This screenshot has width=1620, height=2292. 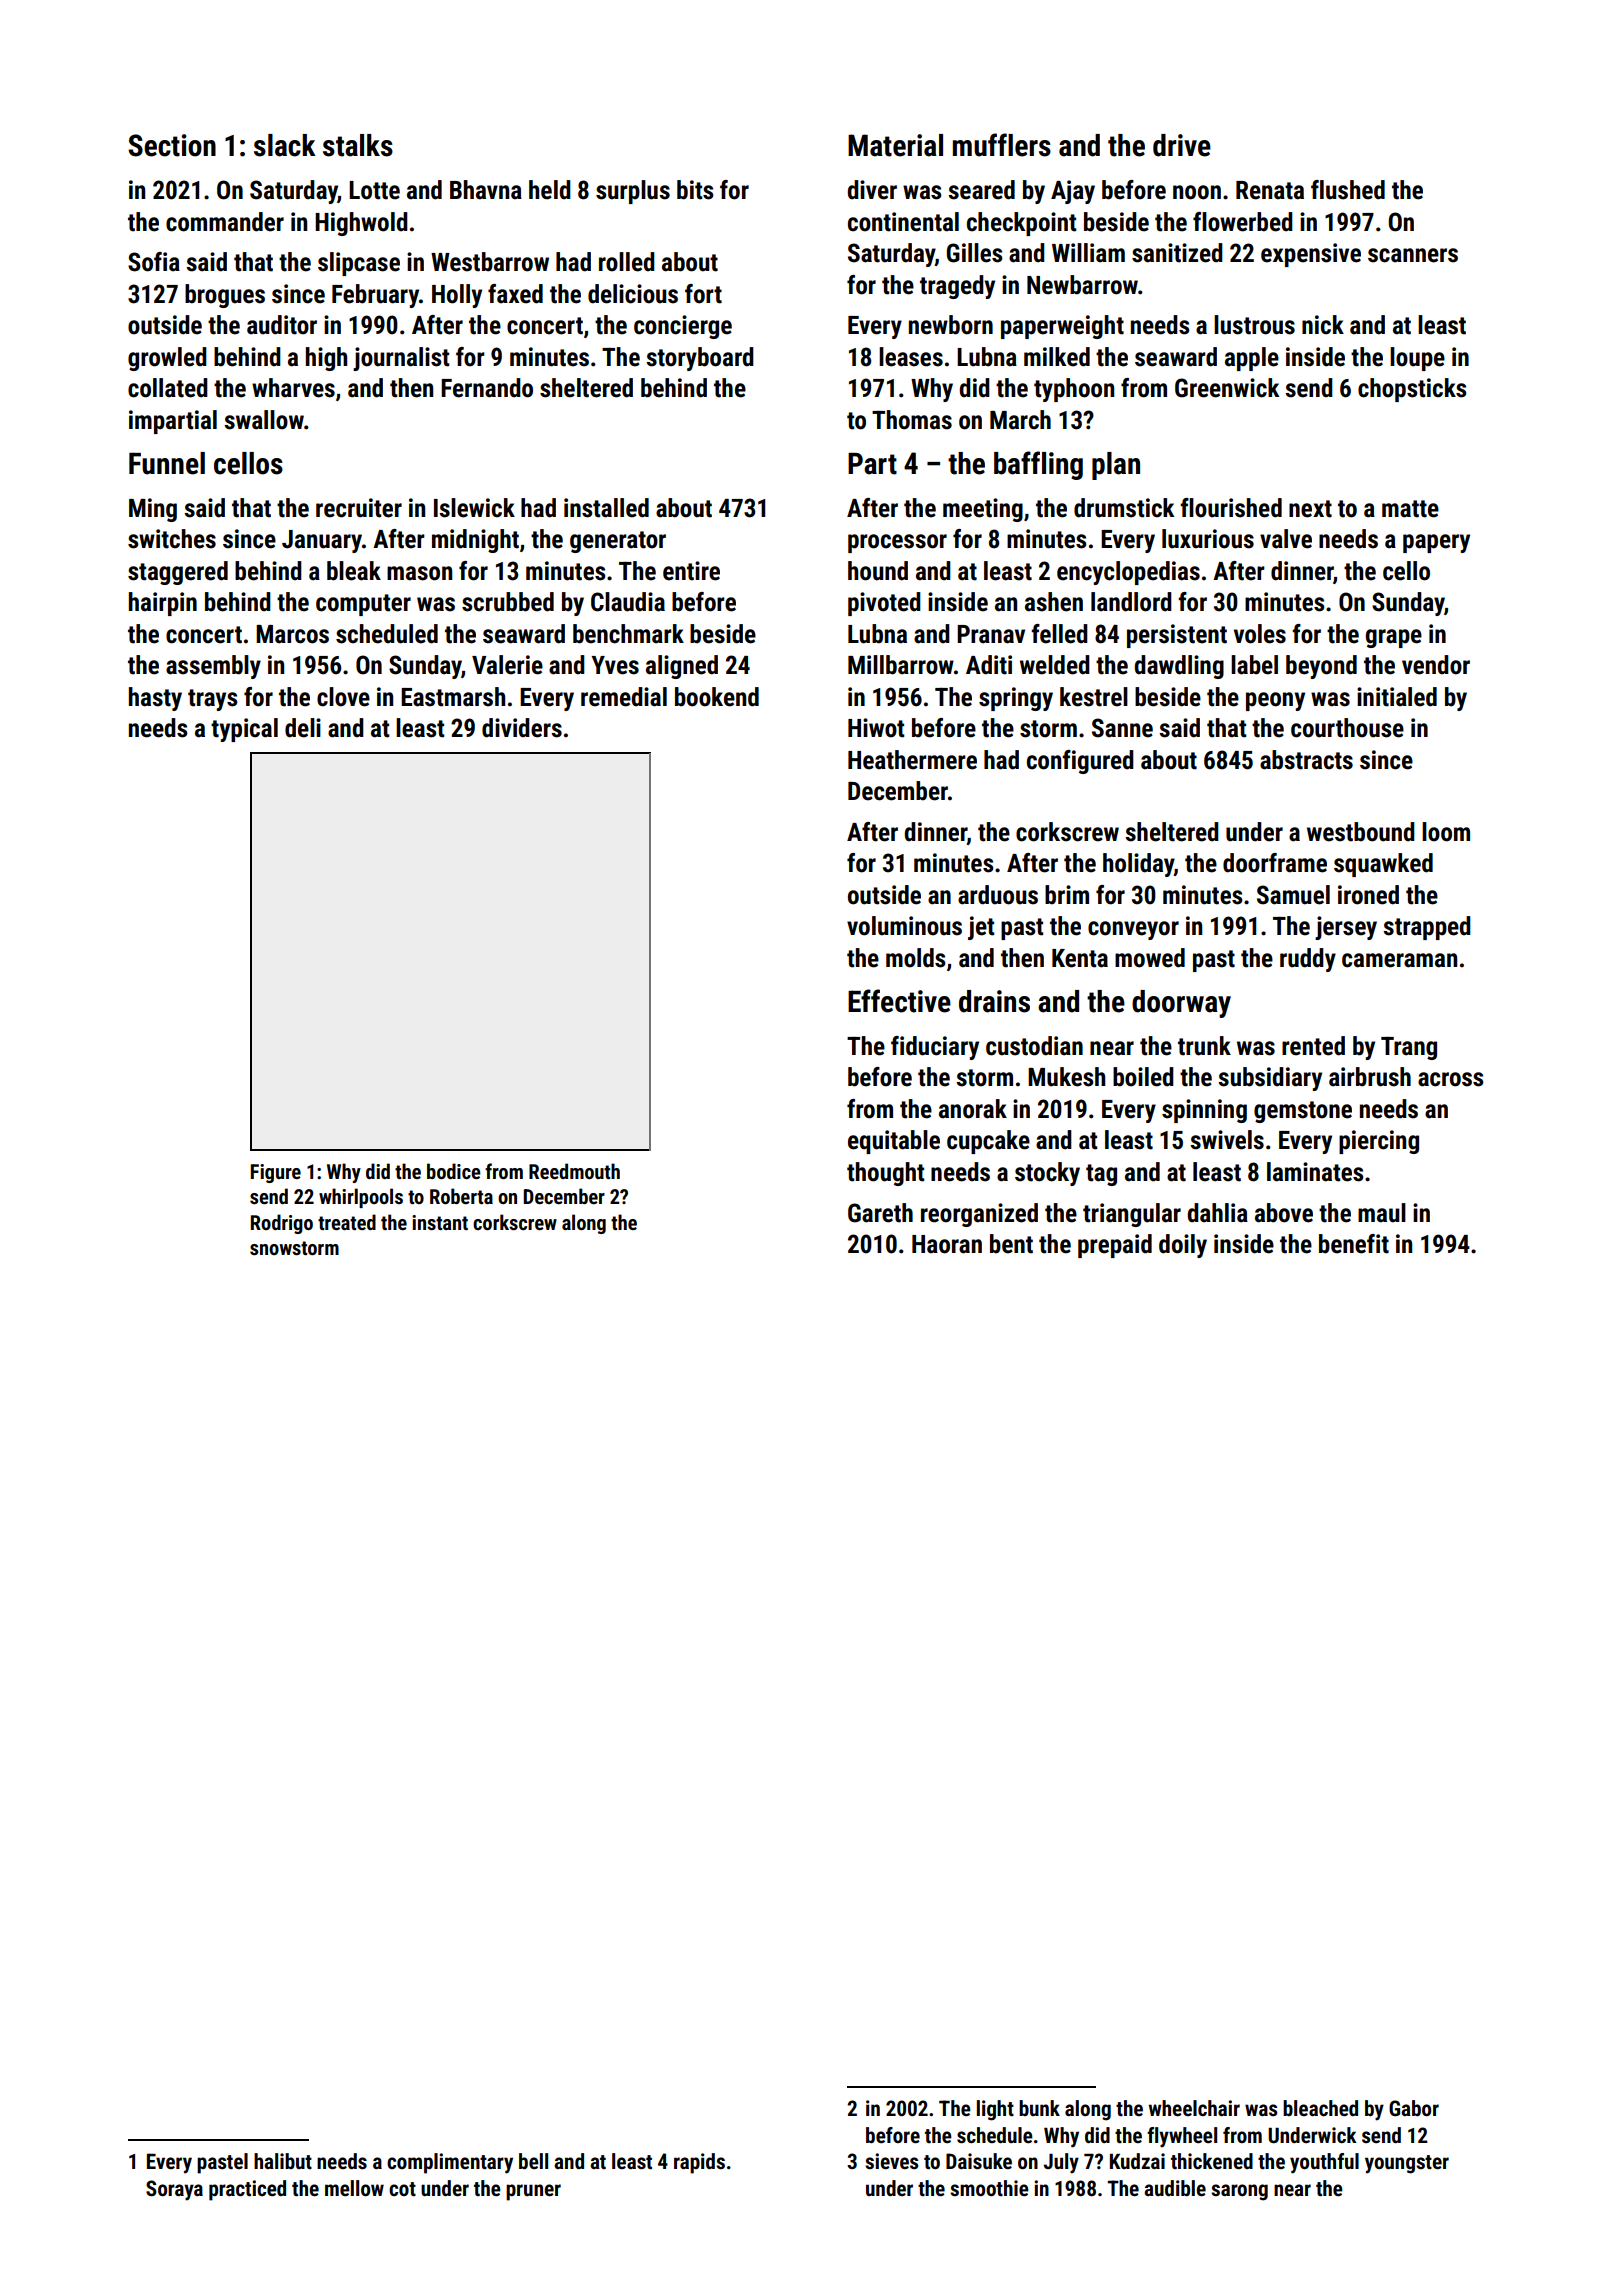 What do you see at coordinates (347, 1222) in the screenshot?
I see `treated` at bounding box center [347, 1222].
